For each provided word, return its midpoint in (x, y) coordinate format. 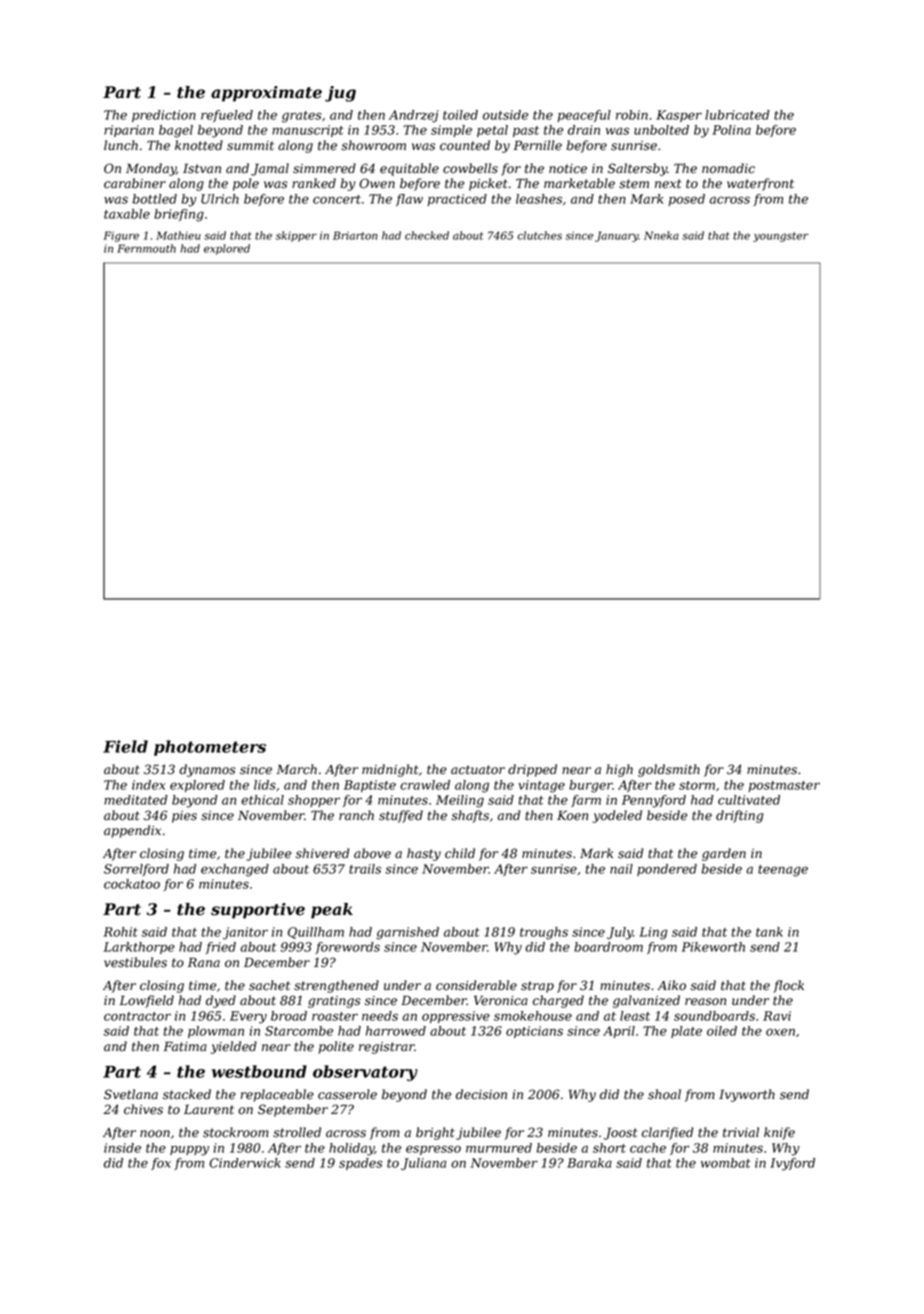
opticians (534, 1032)
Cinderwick (245, 1163)
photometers (210, 748)
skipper (296, 236)
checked (427, 235)
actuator (478, 770)
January (617, 236)
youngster (780, 237)
